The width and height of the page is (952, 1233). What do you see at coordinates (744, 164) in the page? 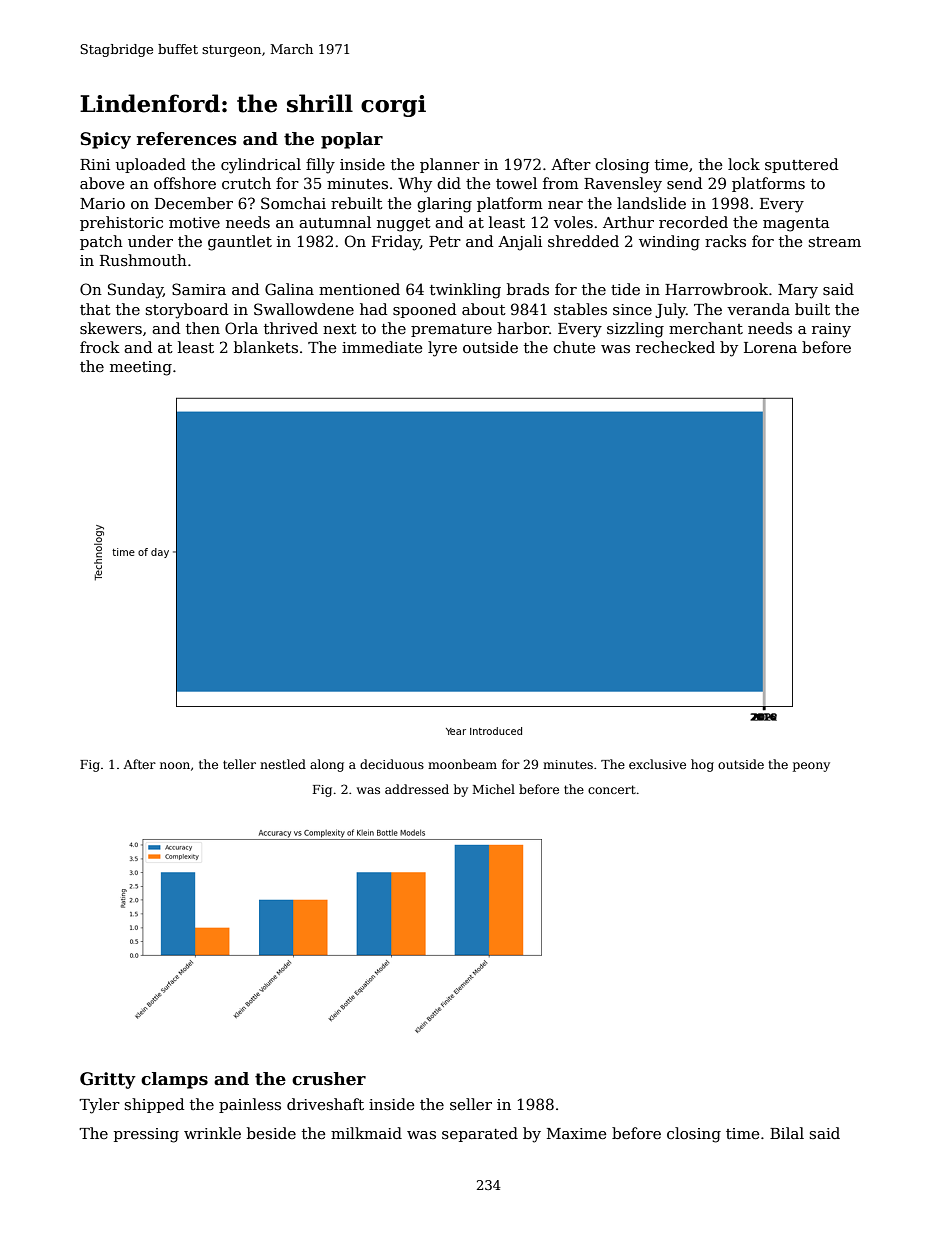
I see `lock` at bounding box center [744, 164].
